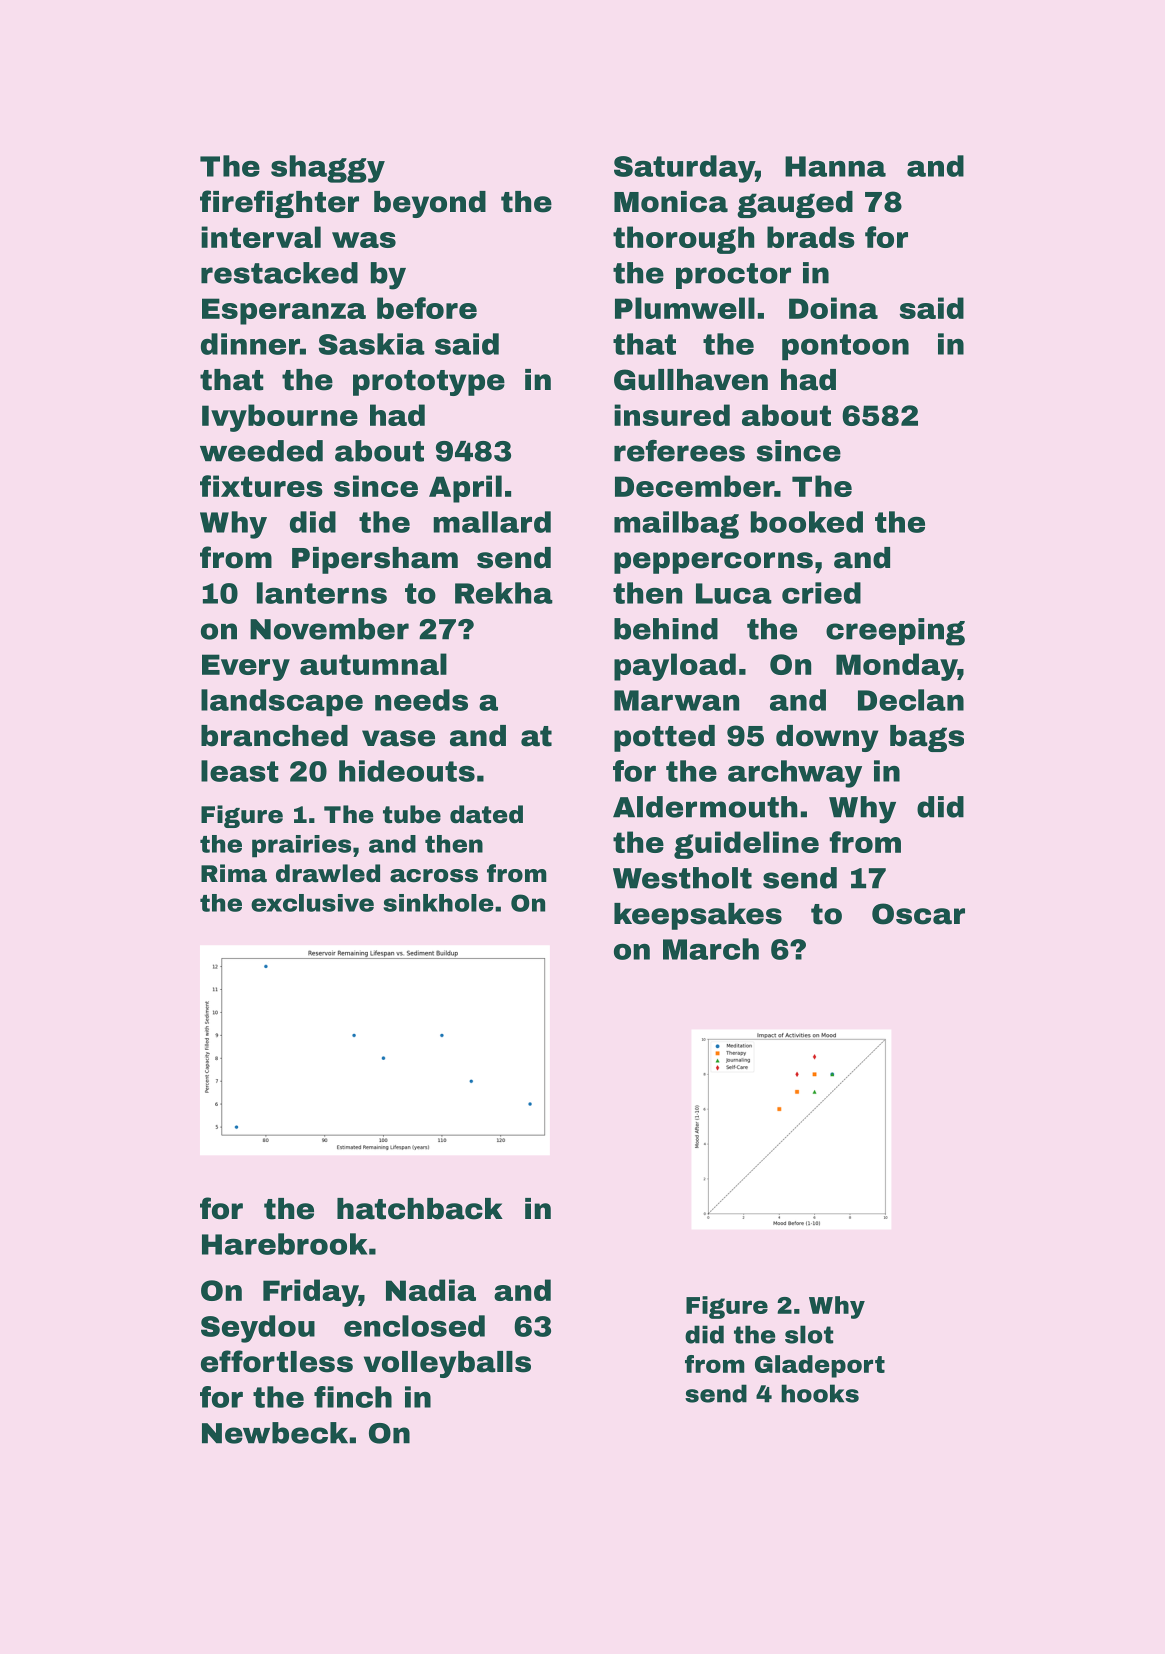 The height and width of the image is (1654, 1165). Describe the element at coordinates (261, 237) in the image. I see `interval` at that location.
